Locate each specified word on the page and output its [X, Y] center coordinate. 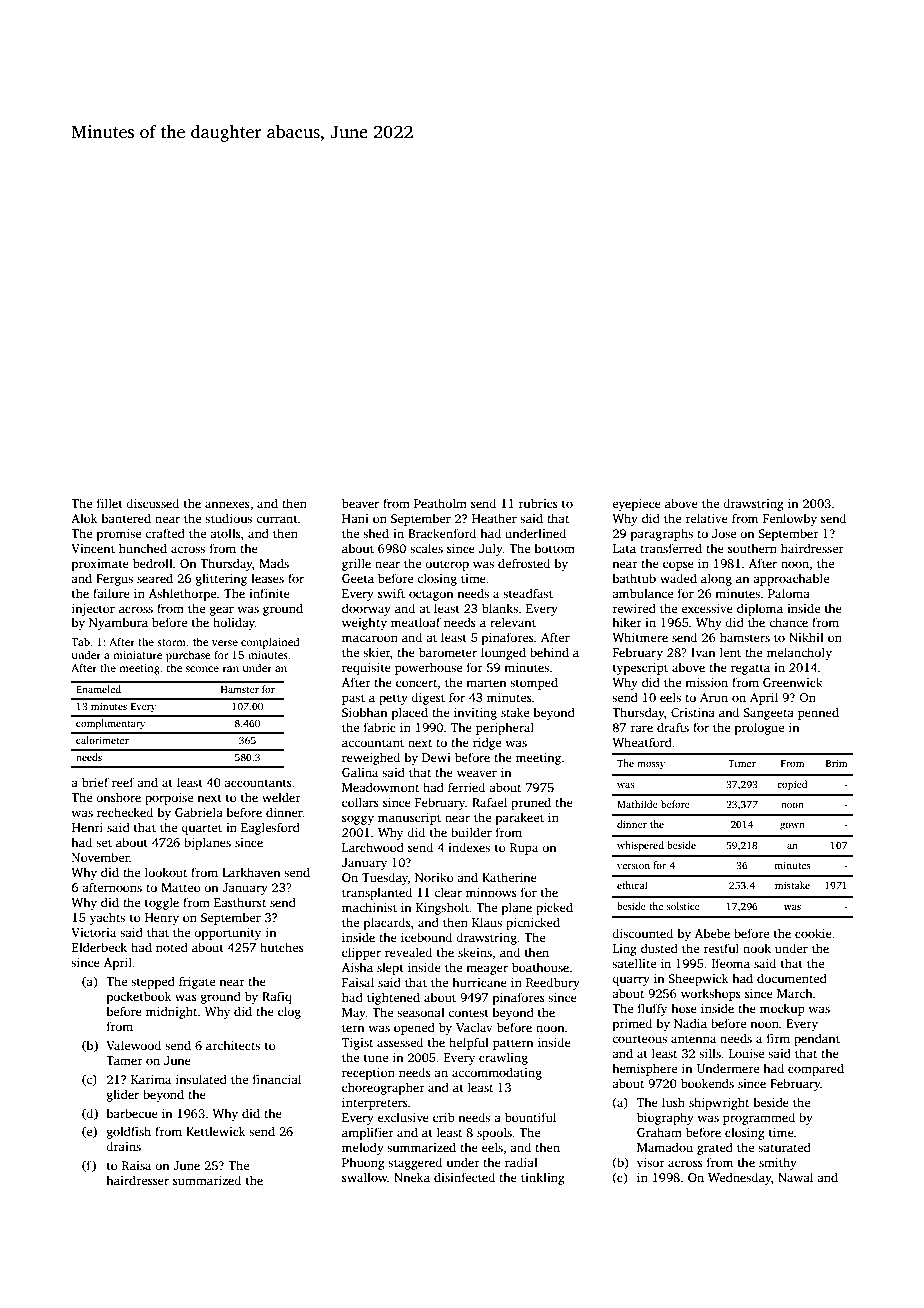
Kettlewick [216, 1131]
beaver [360, 503]
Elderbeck [99, 947]
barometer [448, 652]
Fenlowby [790, 519]
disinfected [464, 1177]
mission [706, 682]
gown [792, 827]
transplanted [377, 893]
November [101, 857]
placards [387, 923]
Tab [80, 641]
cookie [813, 933]
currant [277, 519]
